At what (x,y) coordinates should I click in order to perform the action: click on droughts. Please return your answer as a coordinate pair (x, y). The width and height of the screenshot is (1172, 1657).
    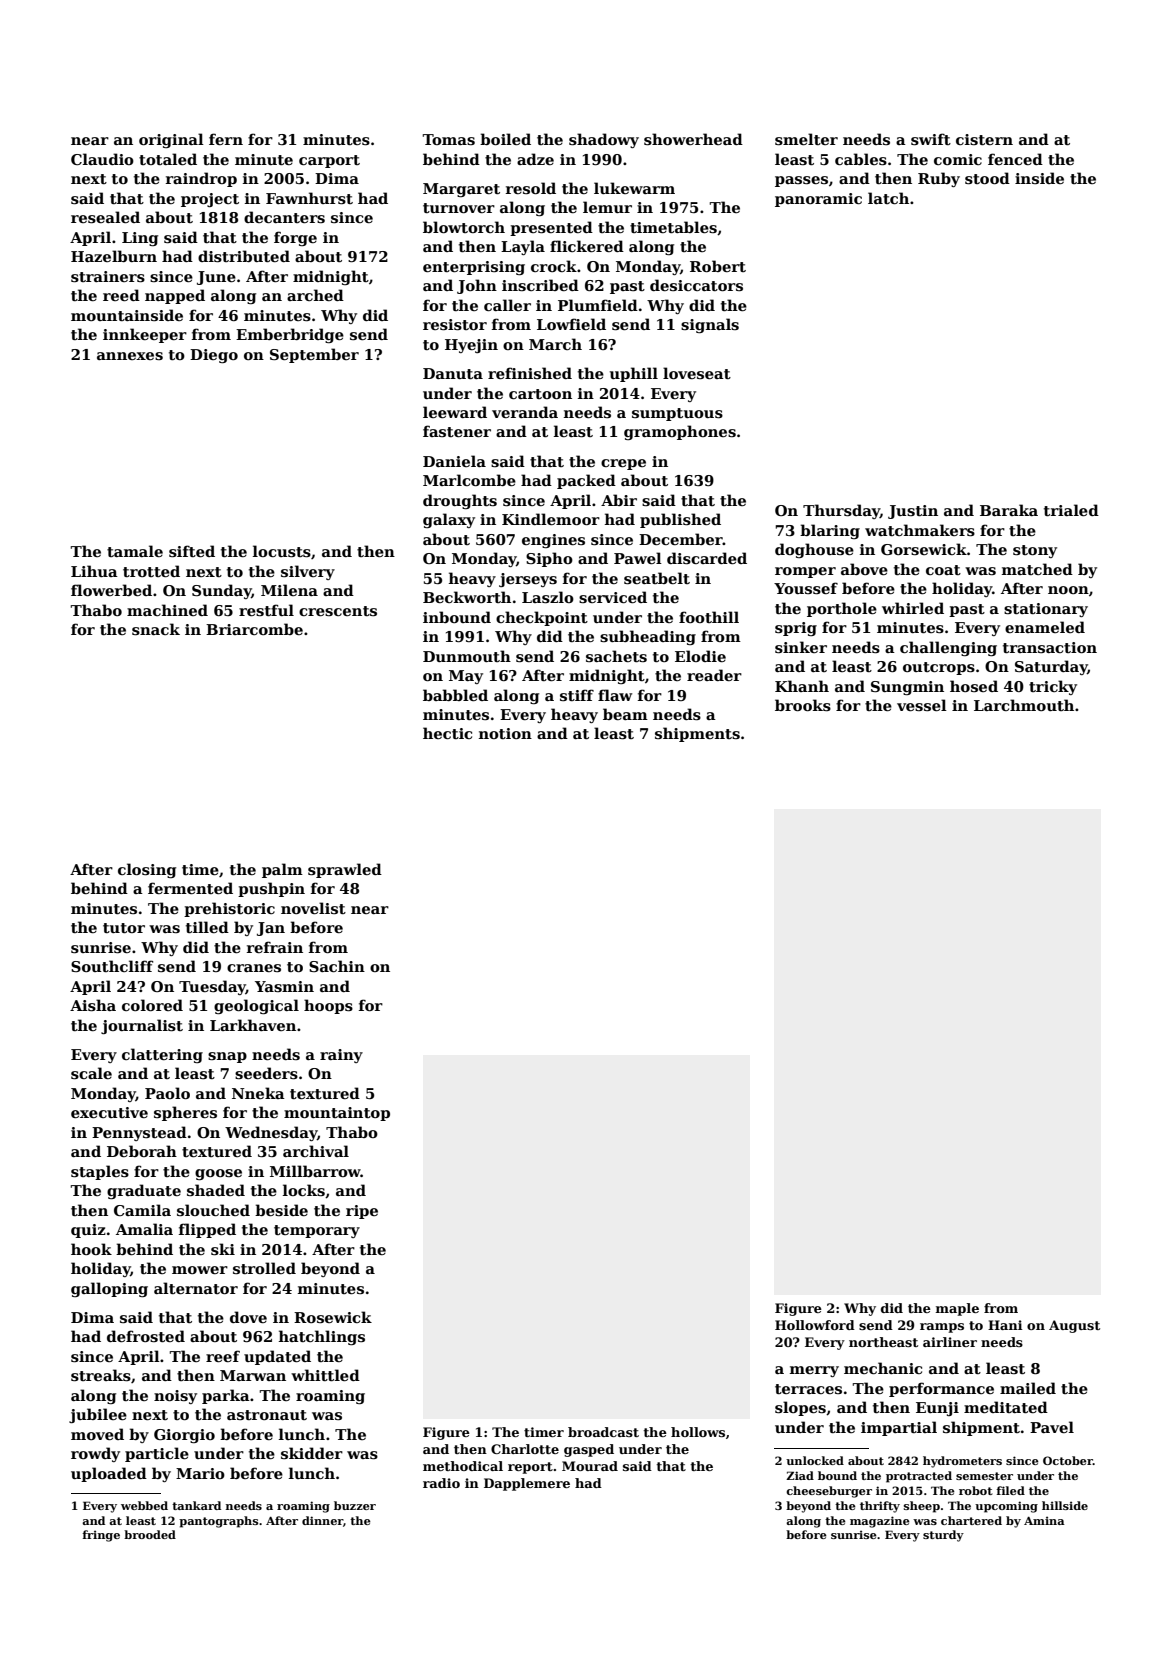
    Looking at the image, I should click on (460, 501).
